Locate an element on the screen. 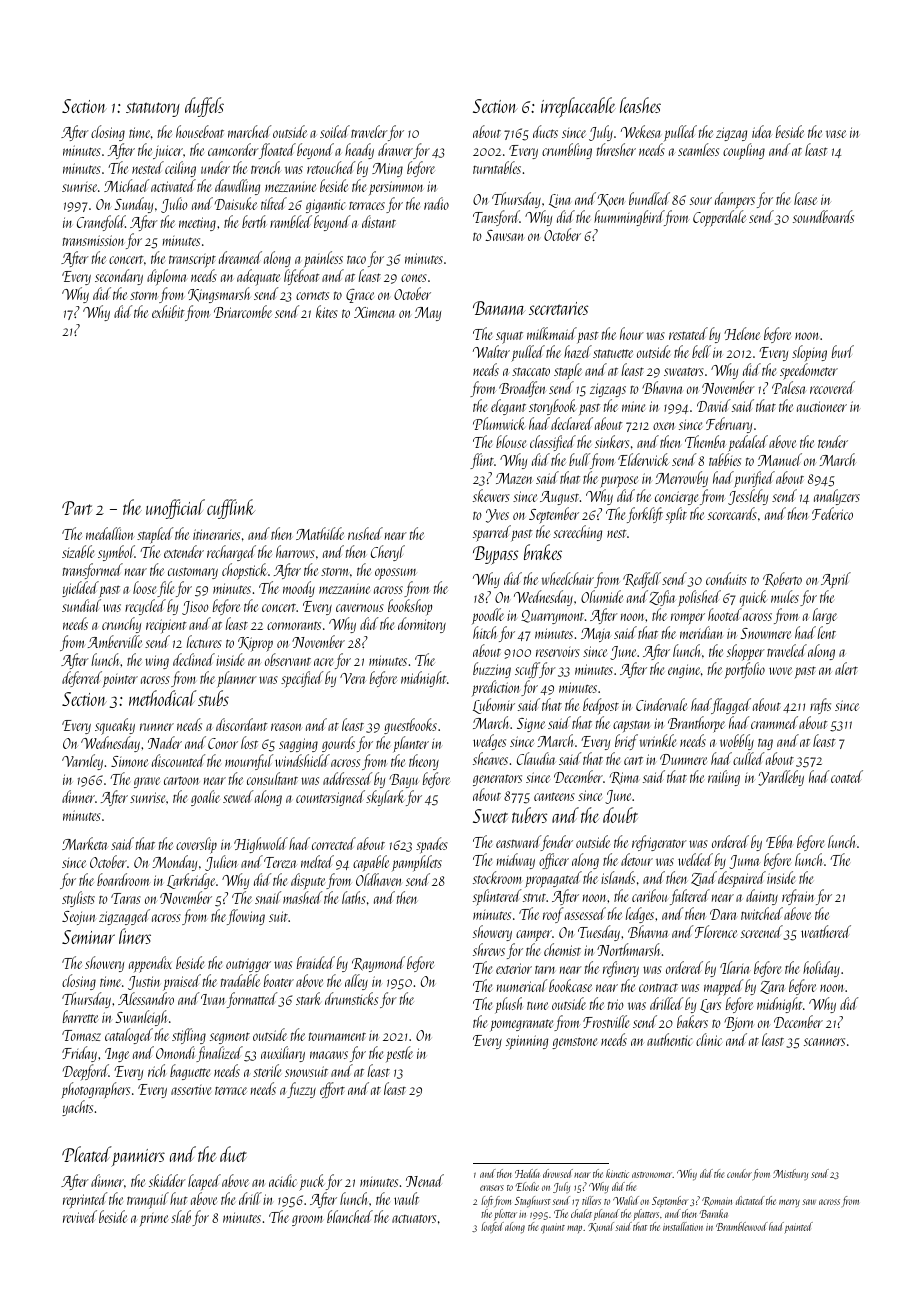 This screenshot has height=1308, width=924. statutory is located at coordinates (153, 109).
